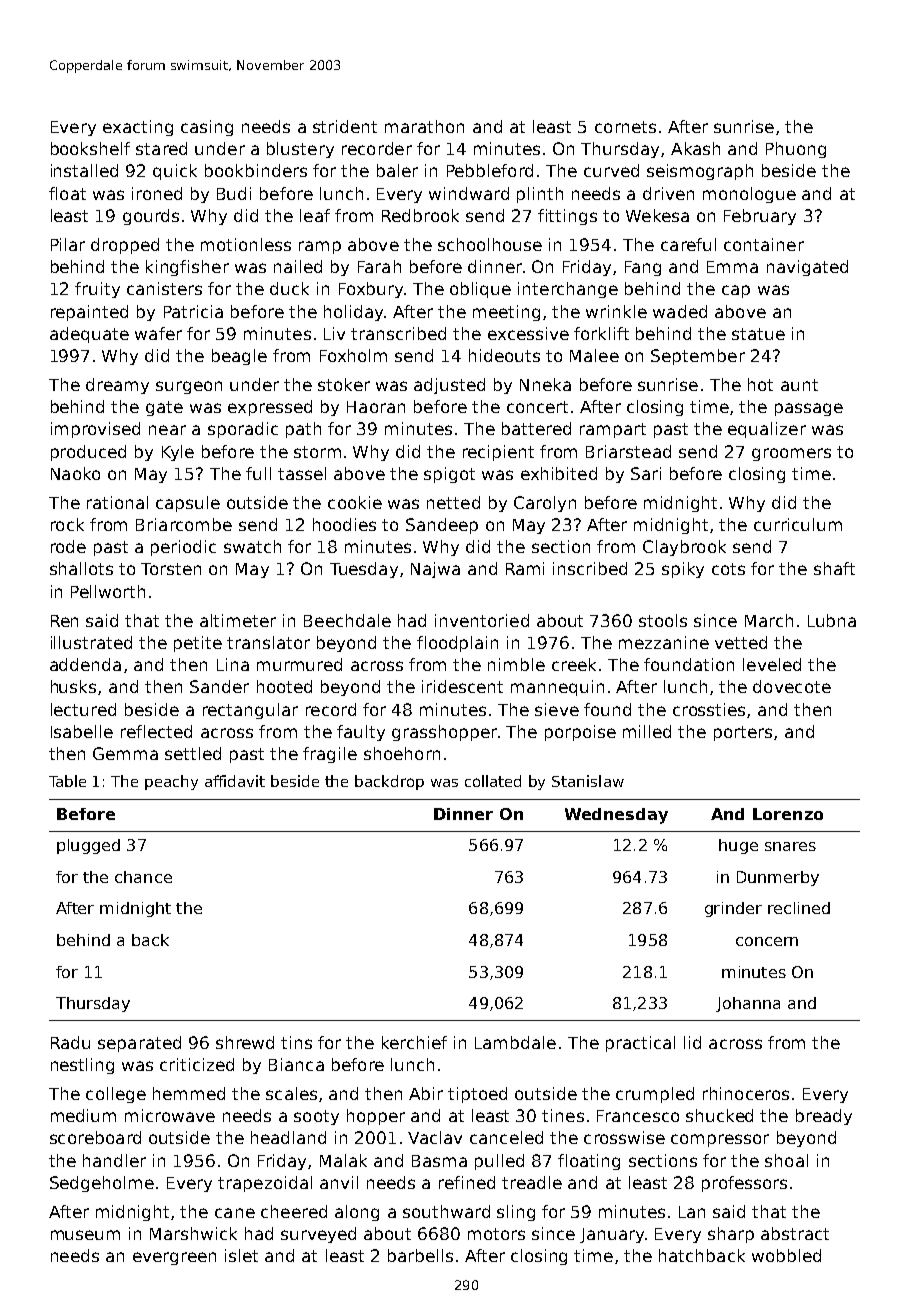 This screenshot has width=908, height=1316. I want to click on equalizer, so click(767, 430).
